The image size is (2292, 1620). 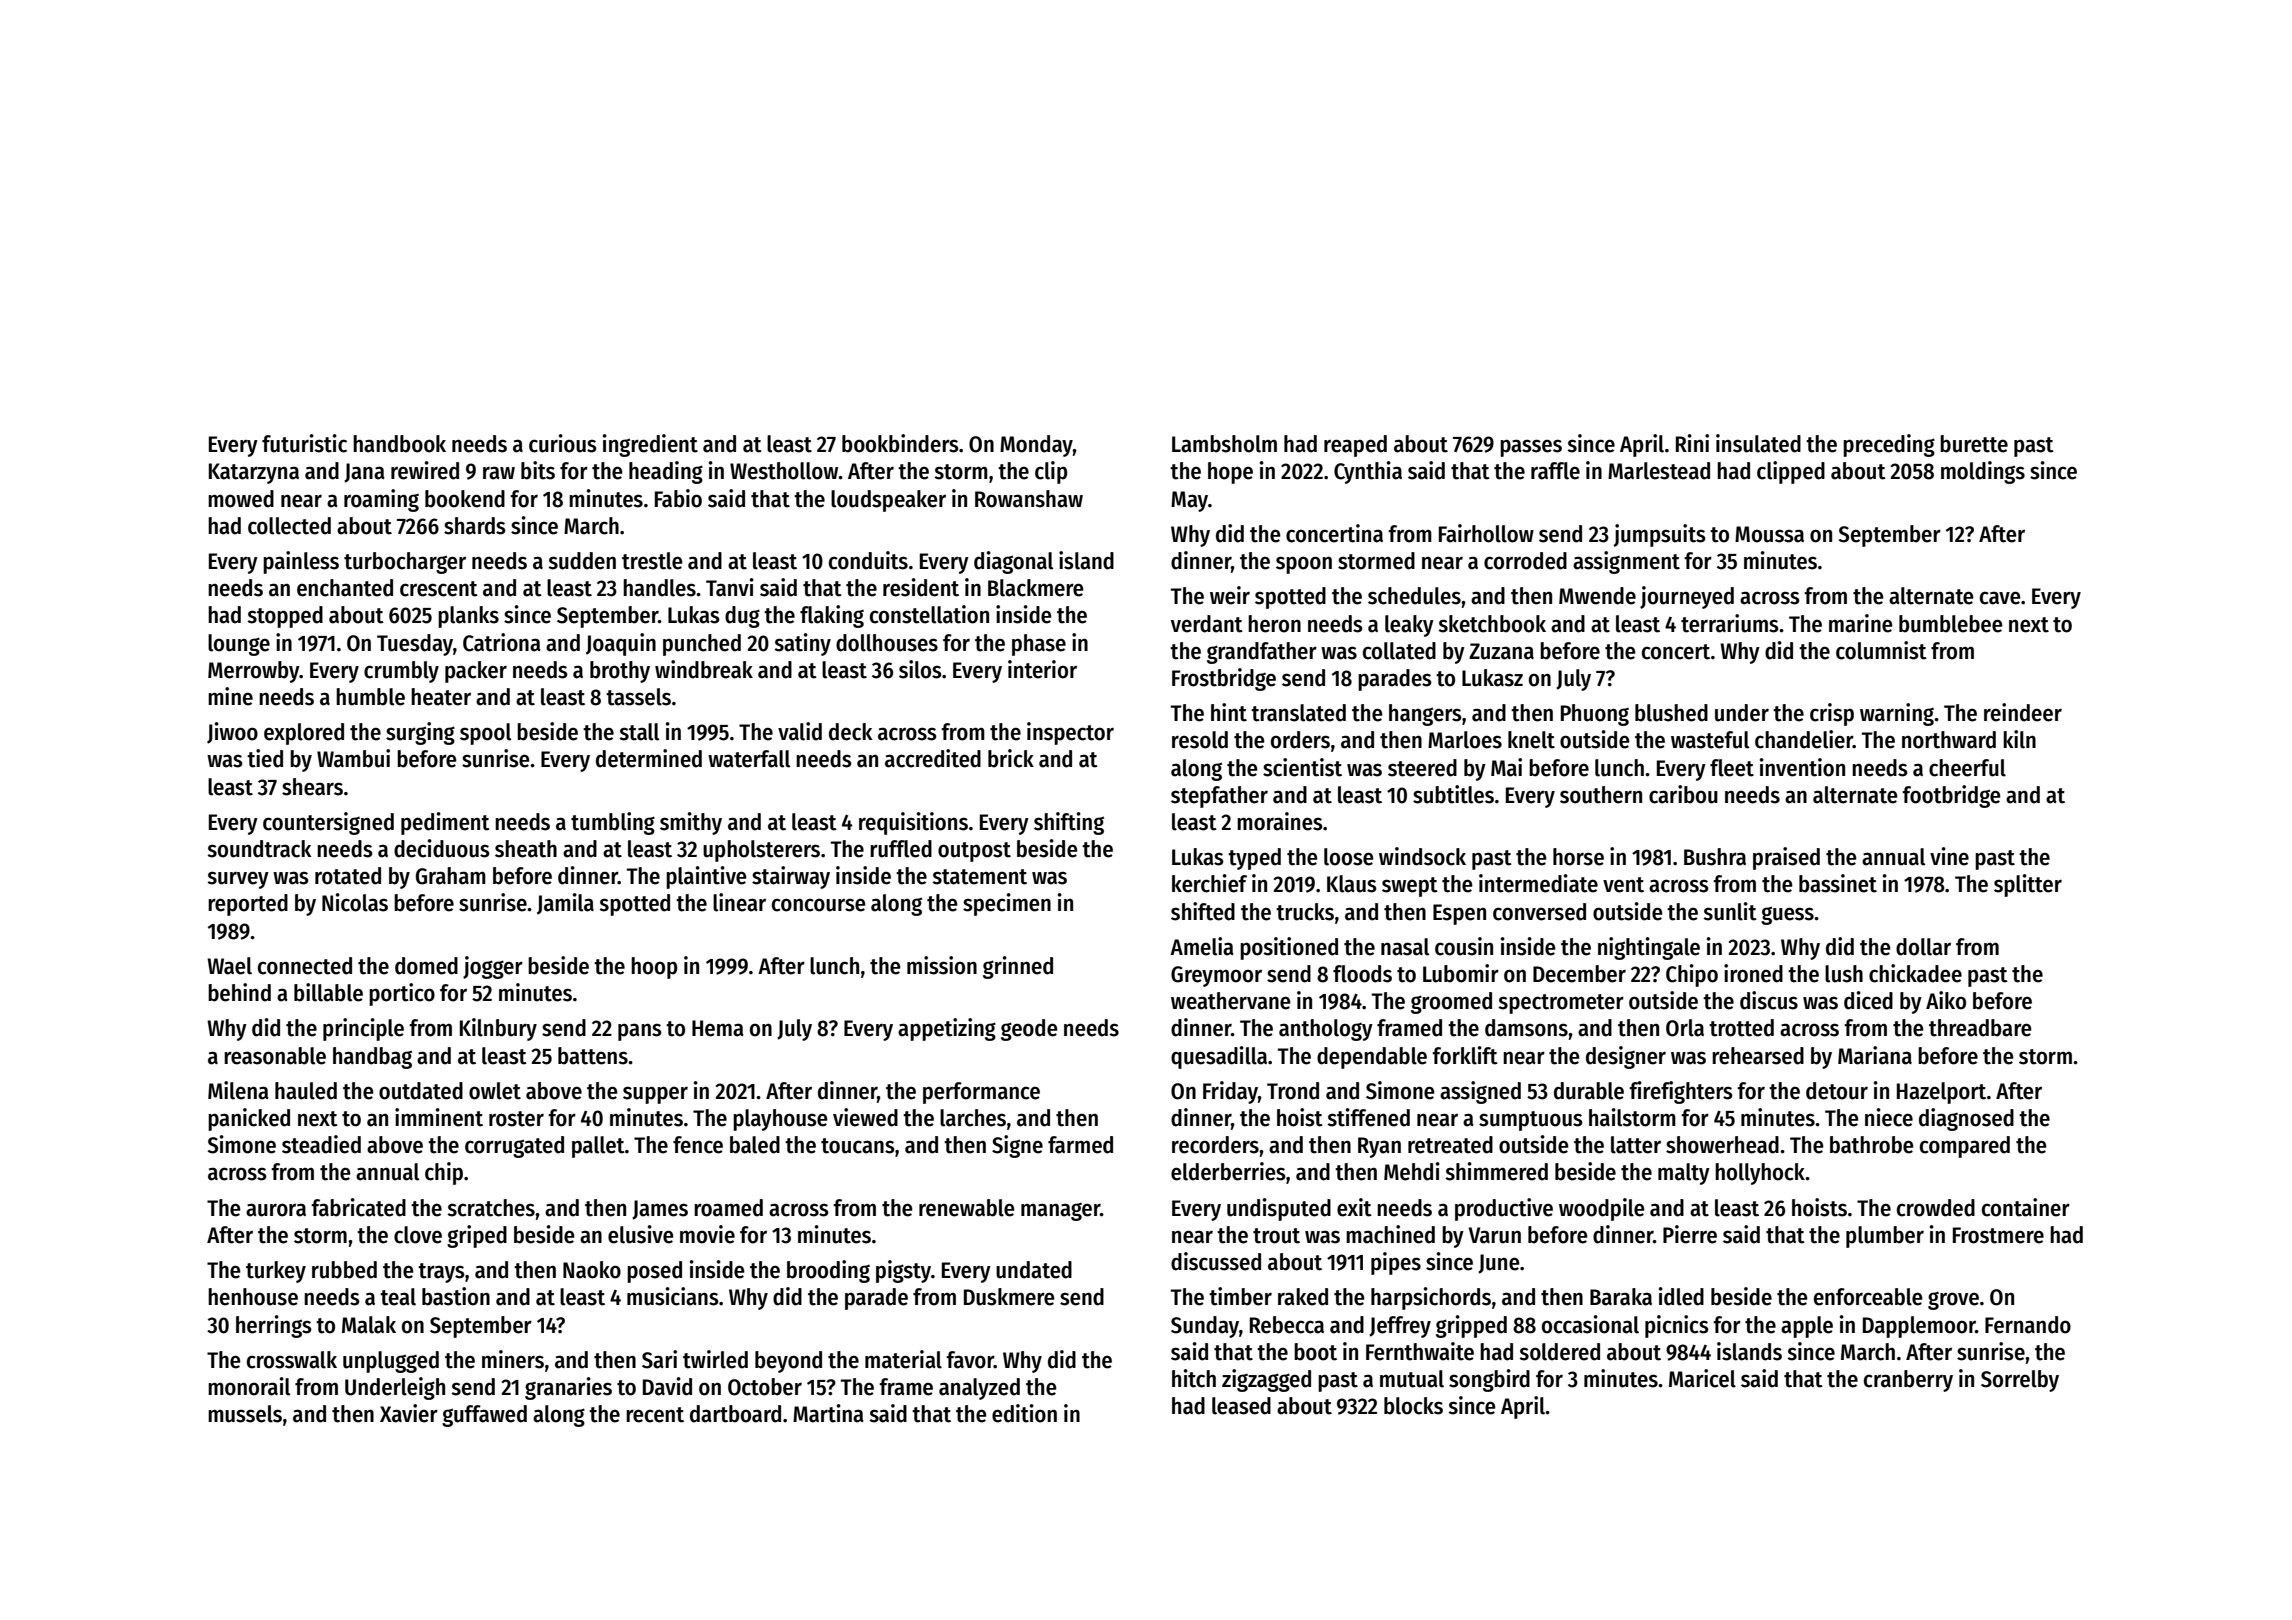 I want to click on subtitles, so click(x=1453, y=794).
